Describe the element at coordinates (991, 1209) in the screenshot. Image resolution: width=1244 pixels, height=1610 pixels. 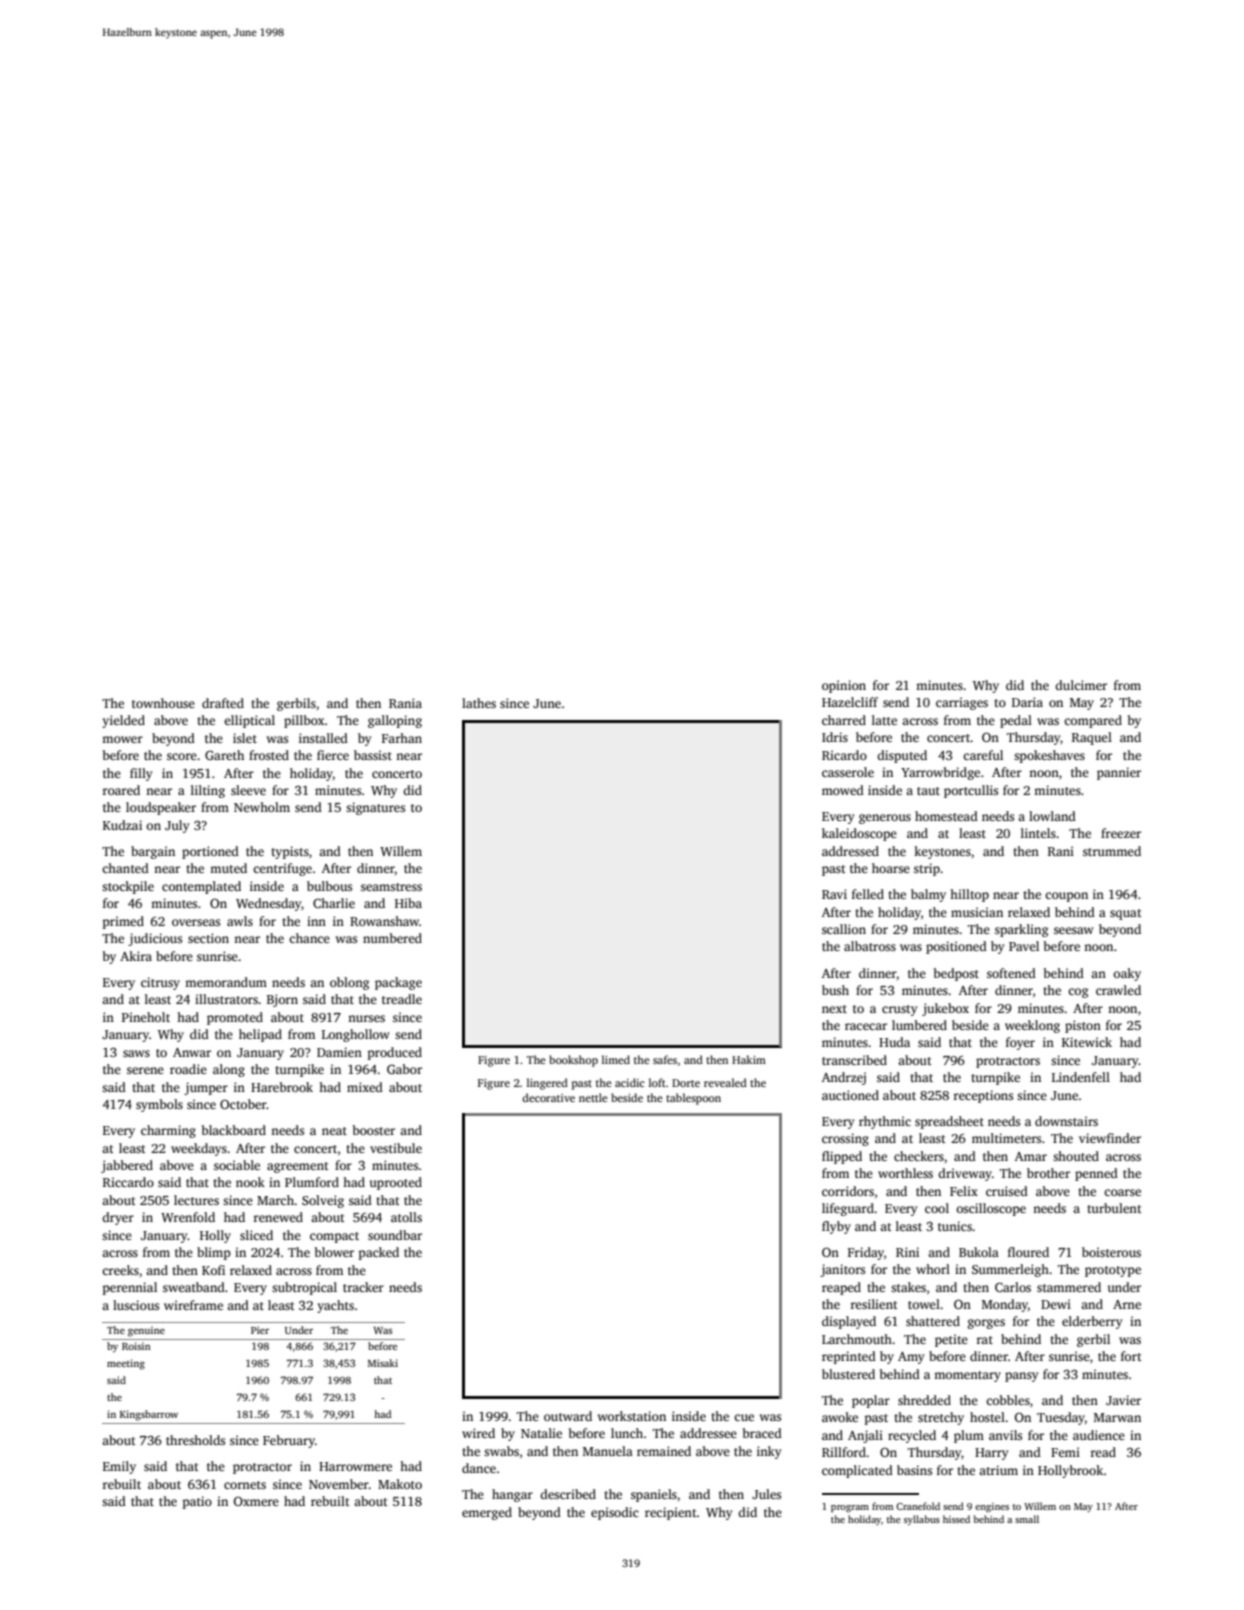
I see `oscilloscope` at that location.
